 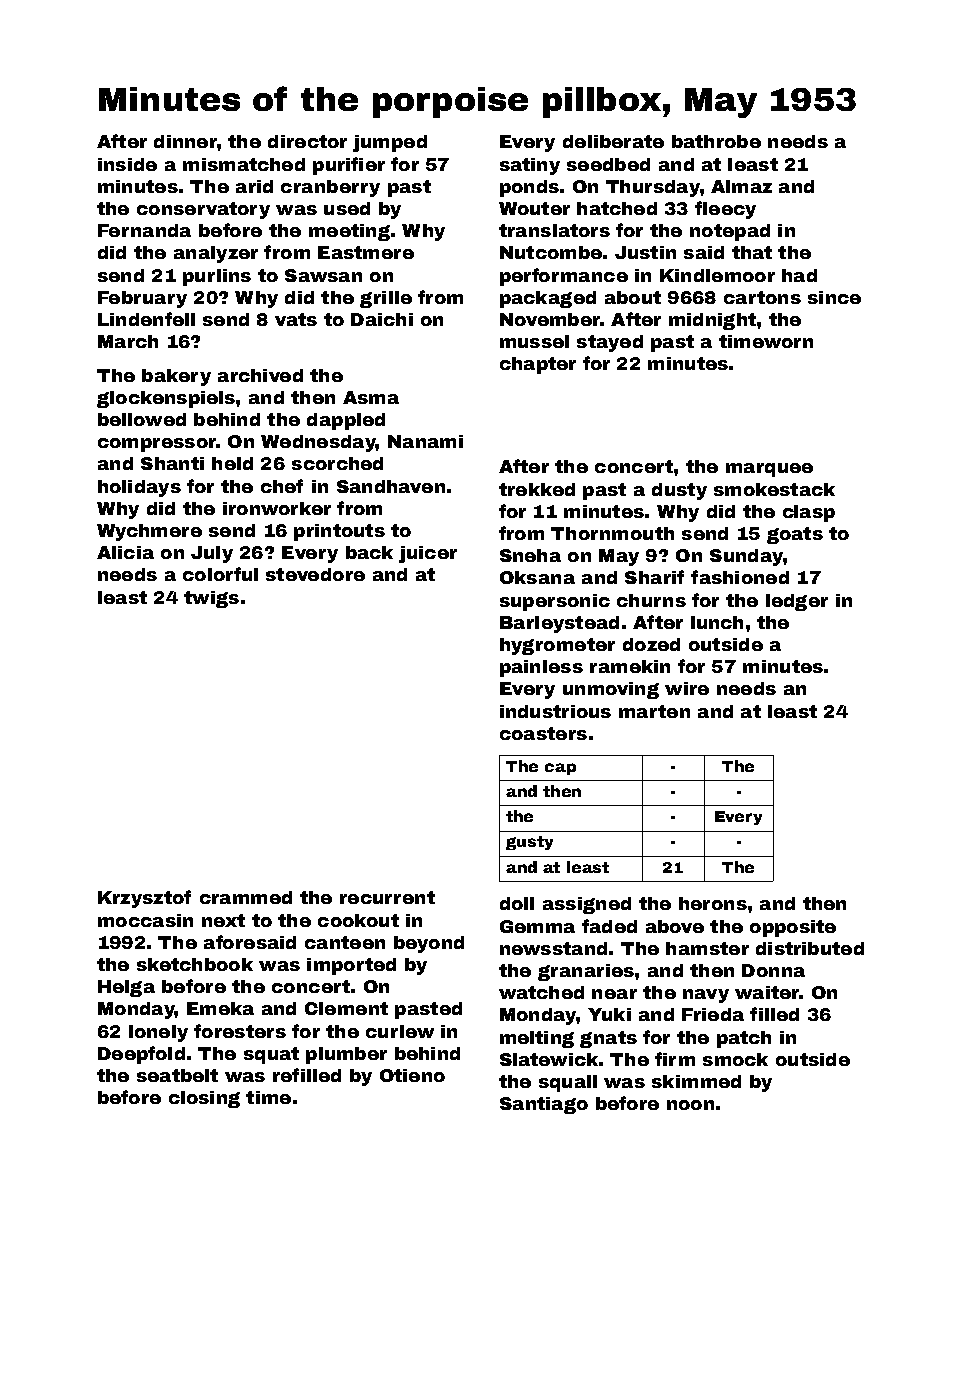 What do you see at coordinates (158, 1033) in the image?
I see `lonely` at bounding box center [158, 1033].
